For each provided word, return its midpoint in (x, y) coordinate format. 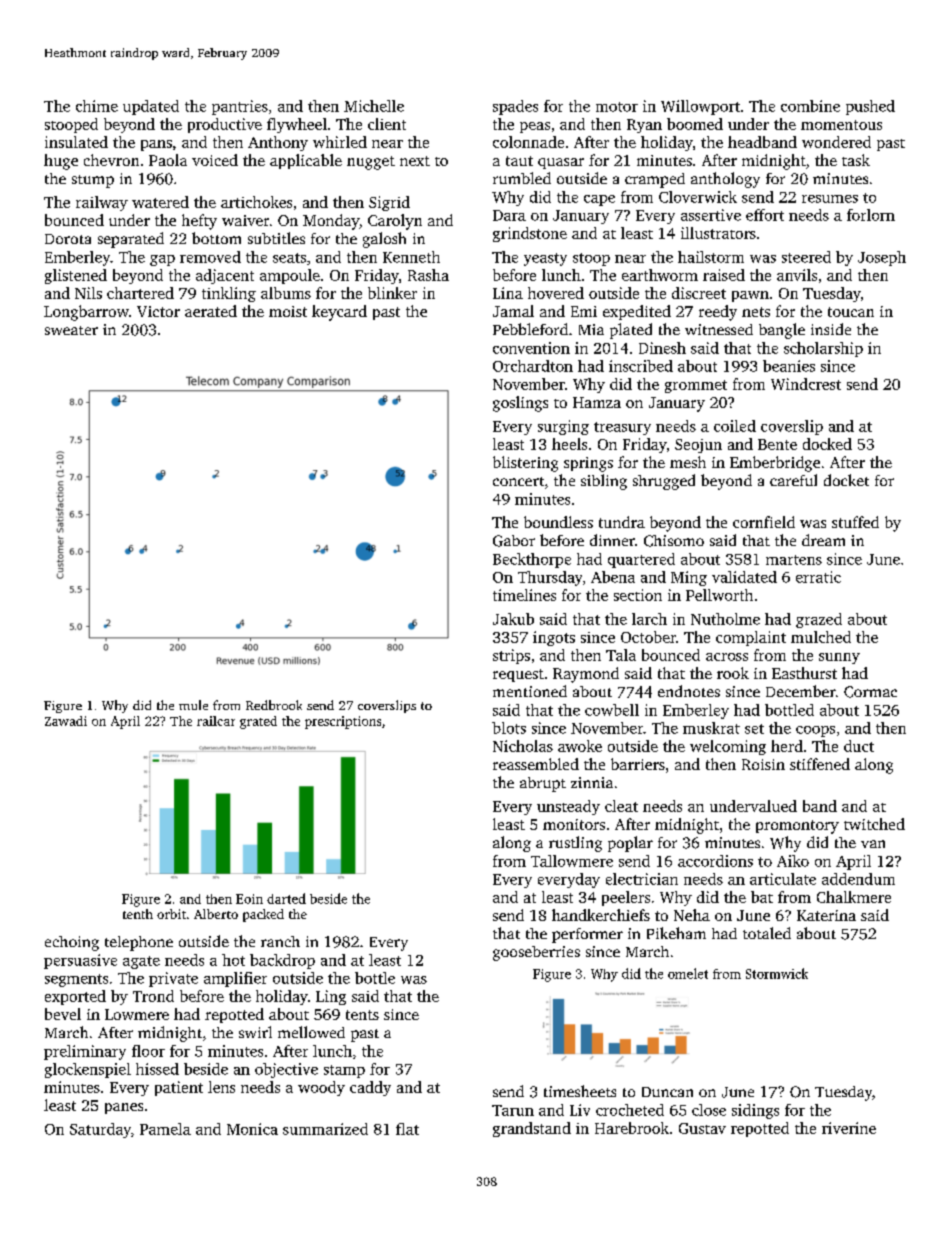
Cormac (870, 692)
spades (515, 107)
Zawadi (66, 721)
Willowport (700, 107)
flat (407, 1129)
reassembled (536, 764)
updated (151, 107)
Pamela (165, 1129)
